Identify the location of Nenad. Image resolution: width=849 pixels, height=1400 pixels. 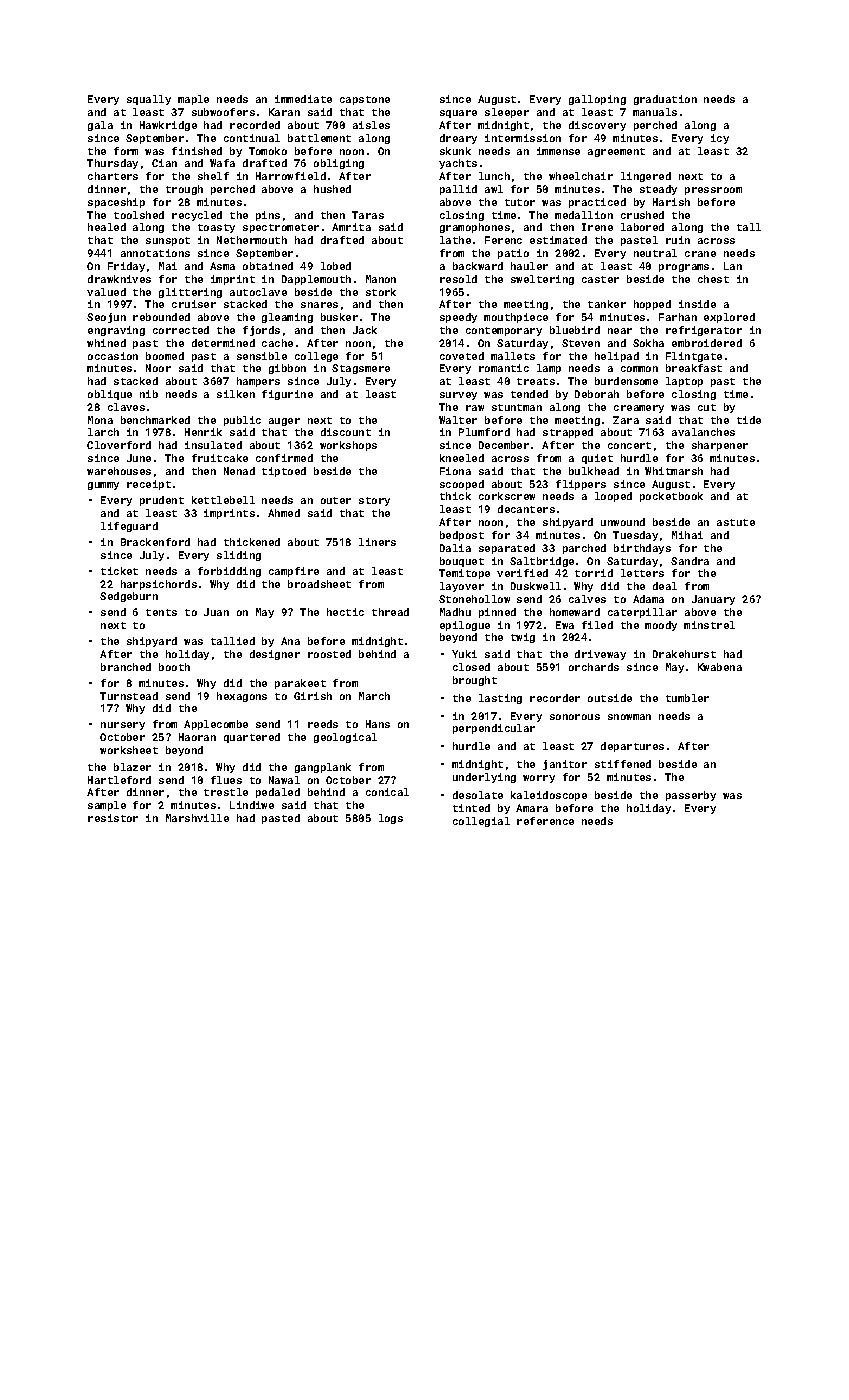
(239, 471).
